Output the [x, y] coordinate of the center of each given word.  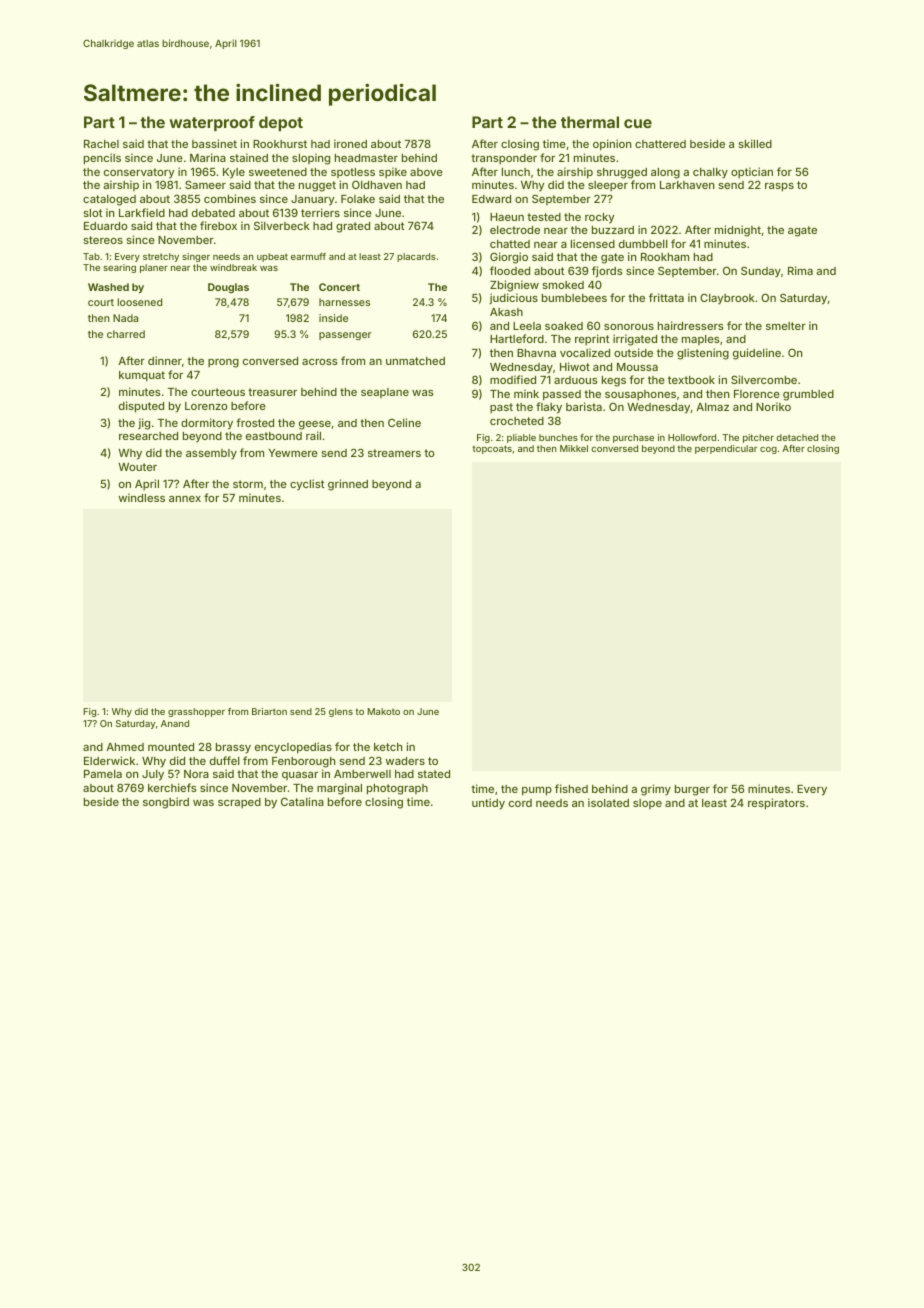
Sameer [205, 184]
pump [537, 791]
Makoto [383, 711]
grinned [348, 485]
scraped [239, 803]
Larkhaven [687, 185]
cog [768, 450]
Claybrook [727, 299]
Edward [491, 199]
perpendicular [726, 449]
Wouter [137, 467]
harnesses [344, 302]
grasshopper [196, 712]
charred [126, 334]
